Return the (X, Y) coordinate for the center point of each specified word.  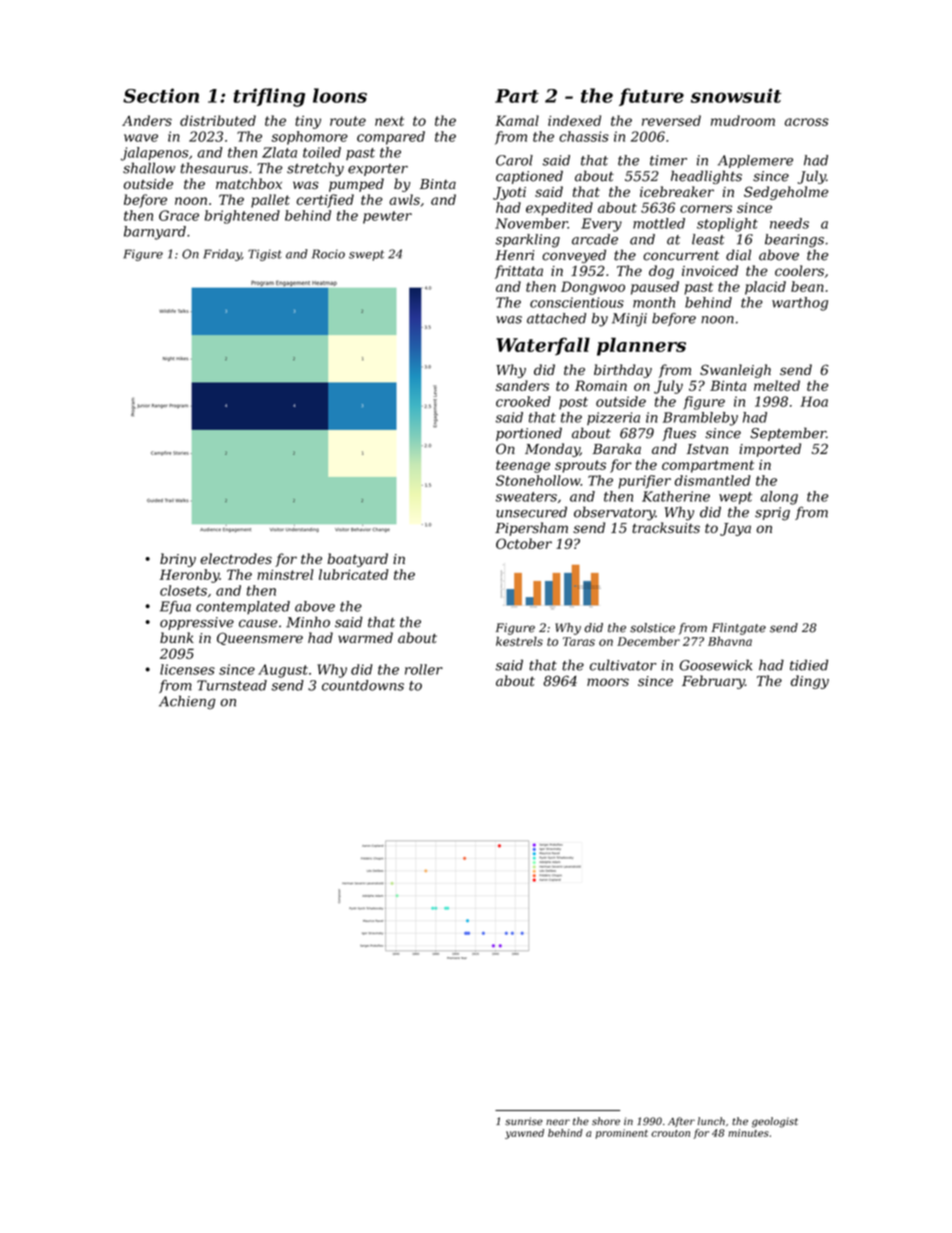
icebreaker (677, 191)
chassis (584, 136)
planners (641, 346)
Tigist (265, 255)
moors (608, 682)
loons (340, 95)
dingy (810, 682)
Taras (579, 641)
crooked (523, 401)
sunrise (523, 1121)
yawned (524, 1134)
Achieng (187, 702)
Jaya (735, 529)
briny (178, 560)
